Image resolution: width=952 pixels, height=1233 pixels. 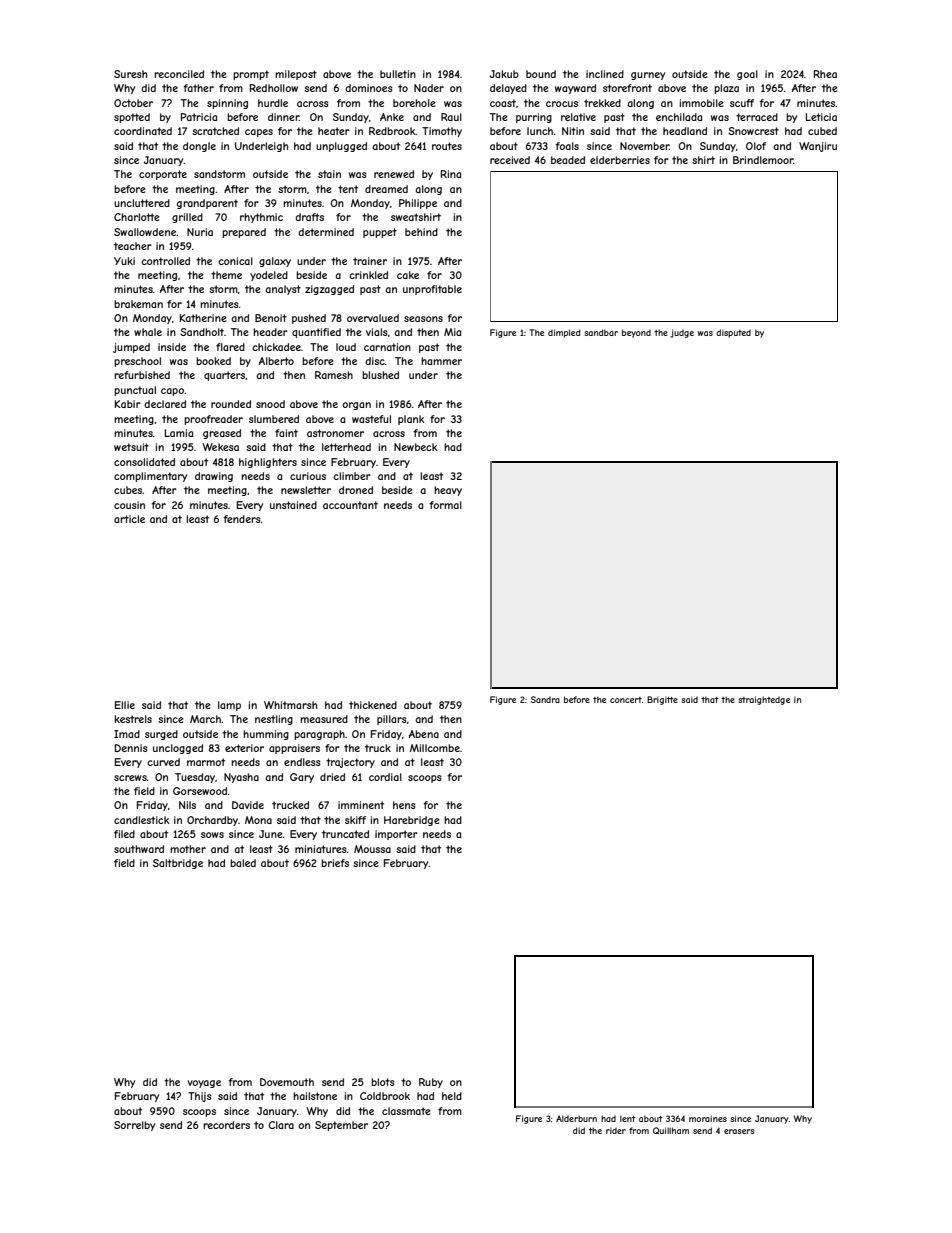 What do you see at coordinates (242, 519) in the screenshot?
I see `fenders` at bounding box center [242, 519].
